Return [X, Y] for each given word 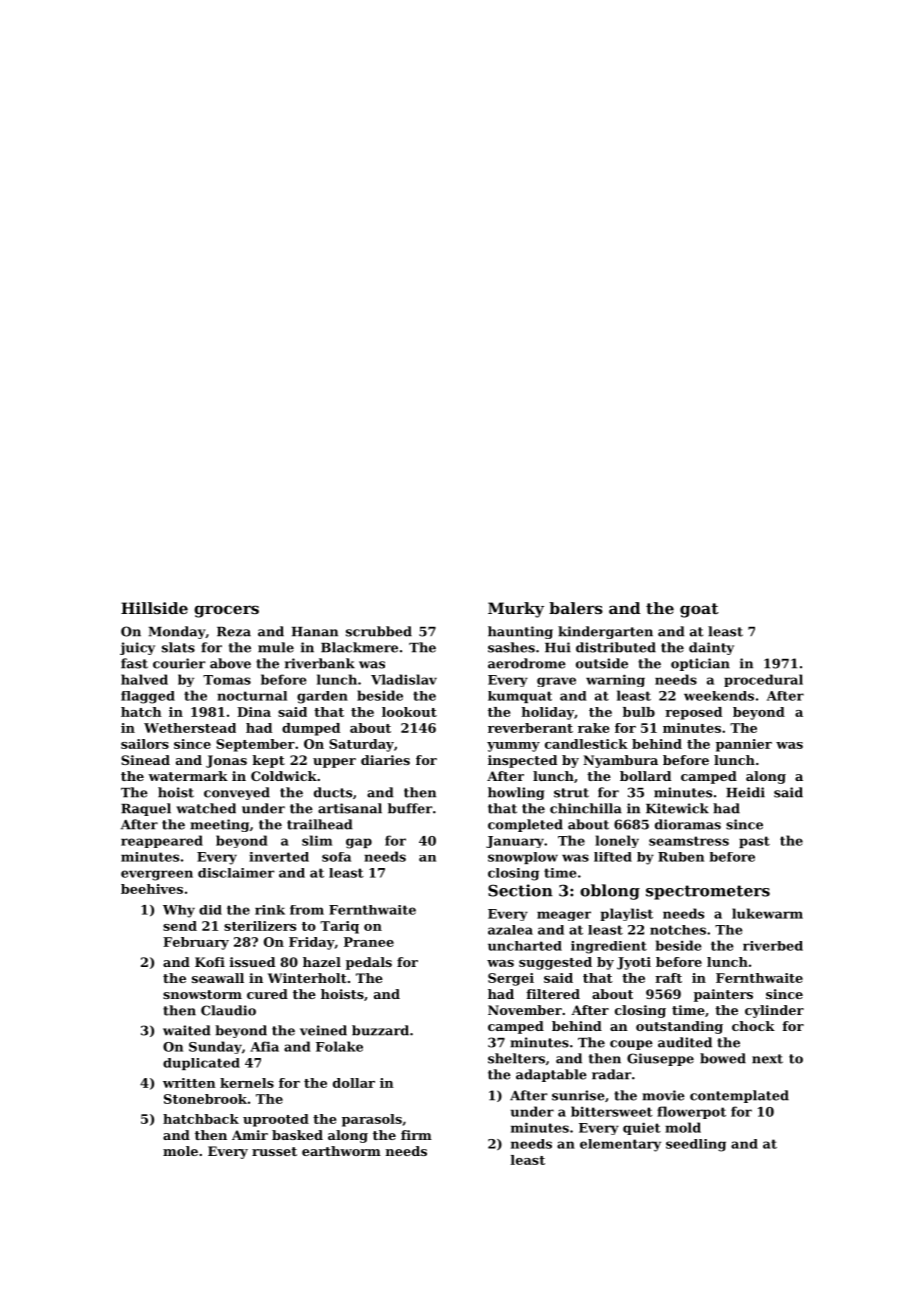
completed [525, 825]
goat [699, 610]
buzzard [380, 1030]
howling [516, 793]
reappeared [162, 841]
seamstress [689, 841]
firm [416, 1135]
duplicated [201, 1064]
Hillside [154, 608]
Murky [516, 610]
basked [297, 1135]
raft [668, 978]
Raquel [146, 809]
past [754, 842]
